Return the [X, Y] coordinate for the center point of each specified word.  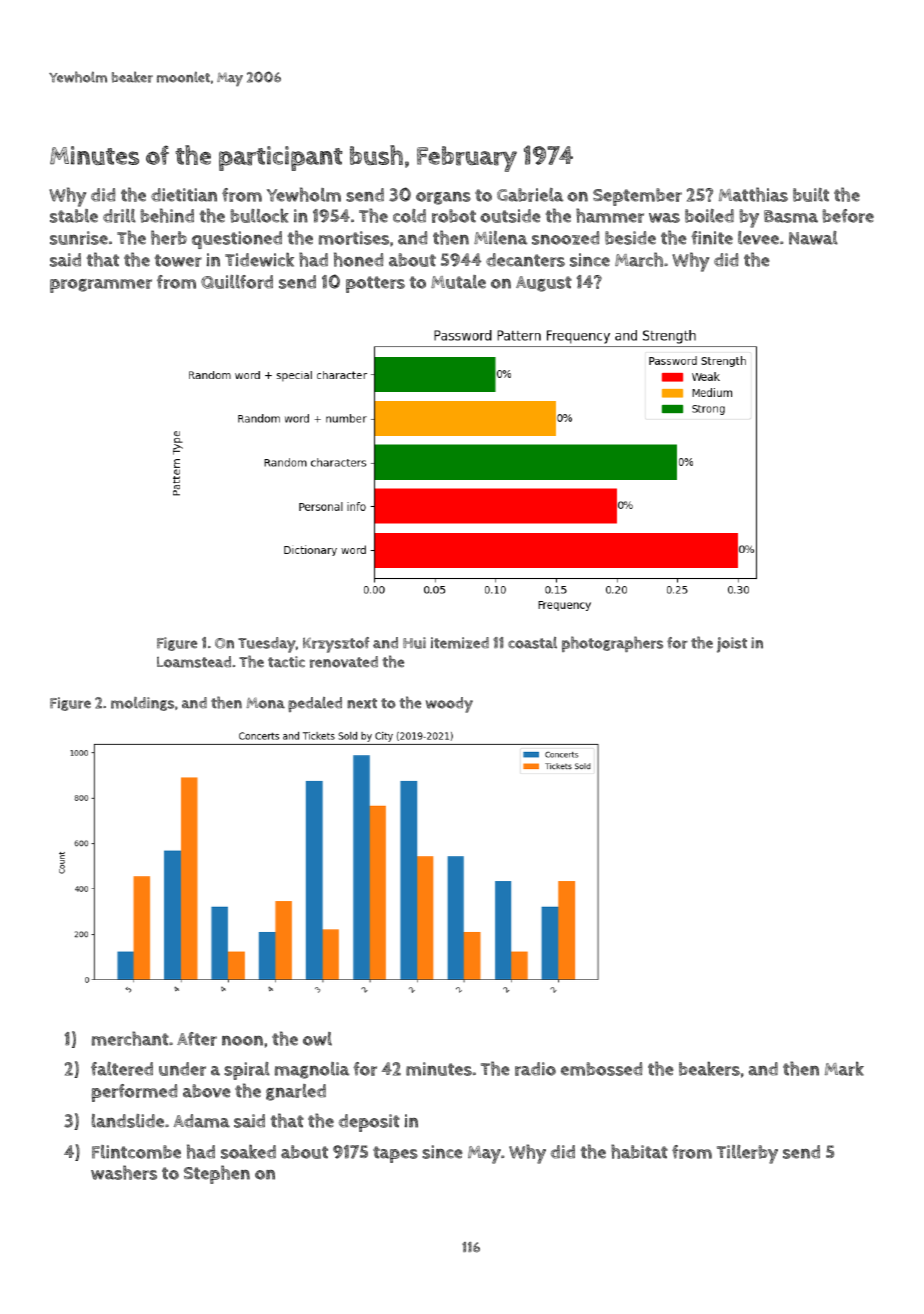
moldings [142, 704]
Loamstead [194, 662]
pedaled [315, 704]
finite [712, 238]
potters [375, 284]
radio [535, 1069]
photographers [612, 644]
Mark [844, 1068]
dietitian [184, 195]
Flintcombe [136, 1152]
